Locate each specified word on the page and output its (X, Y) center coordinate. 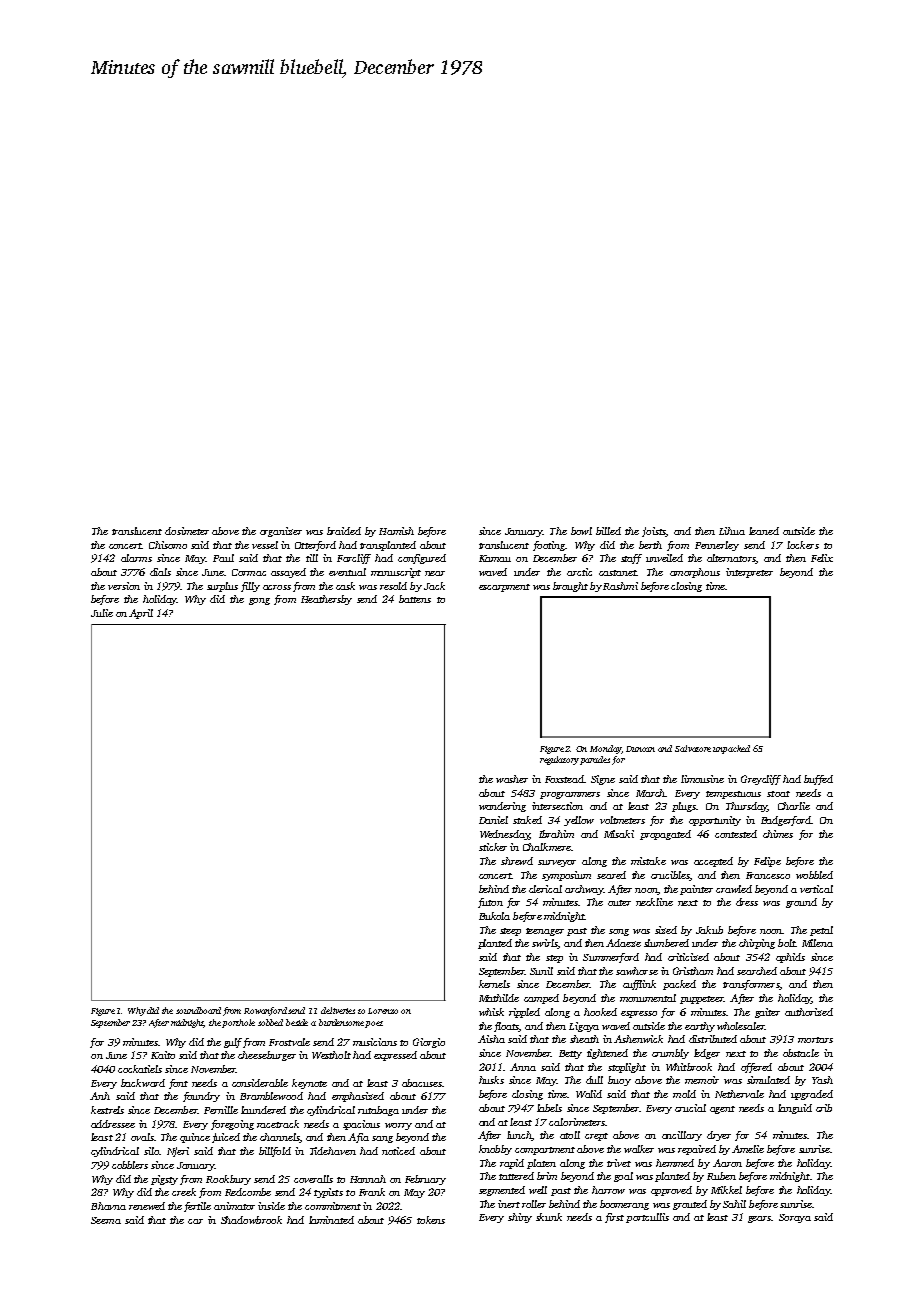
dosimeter (187, 531)
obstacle (801, 1053)
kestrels (107, 1110)
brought (570, 587)
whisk (491, 1012)
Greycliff (761, 780)
